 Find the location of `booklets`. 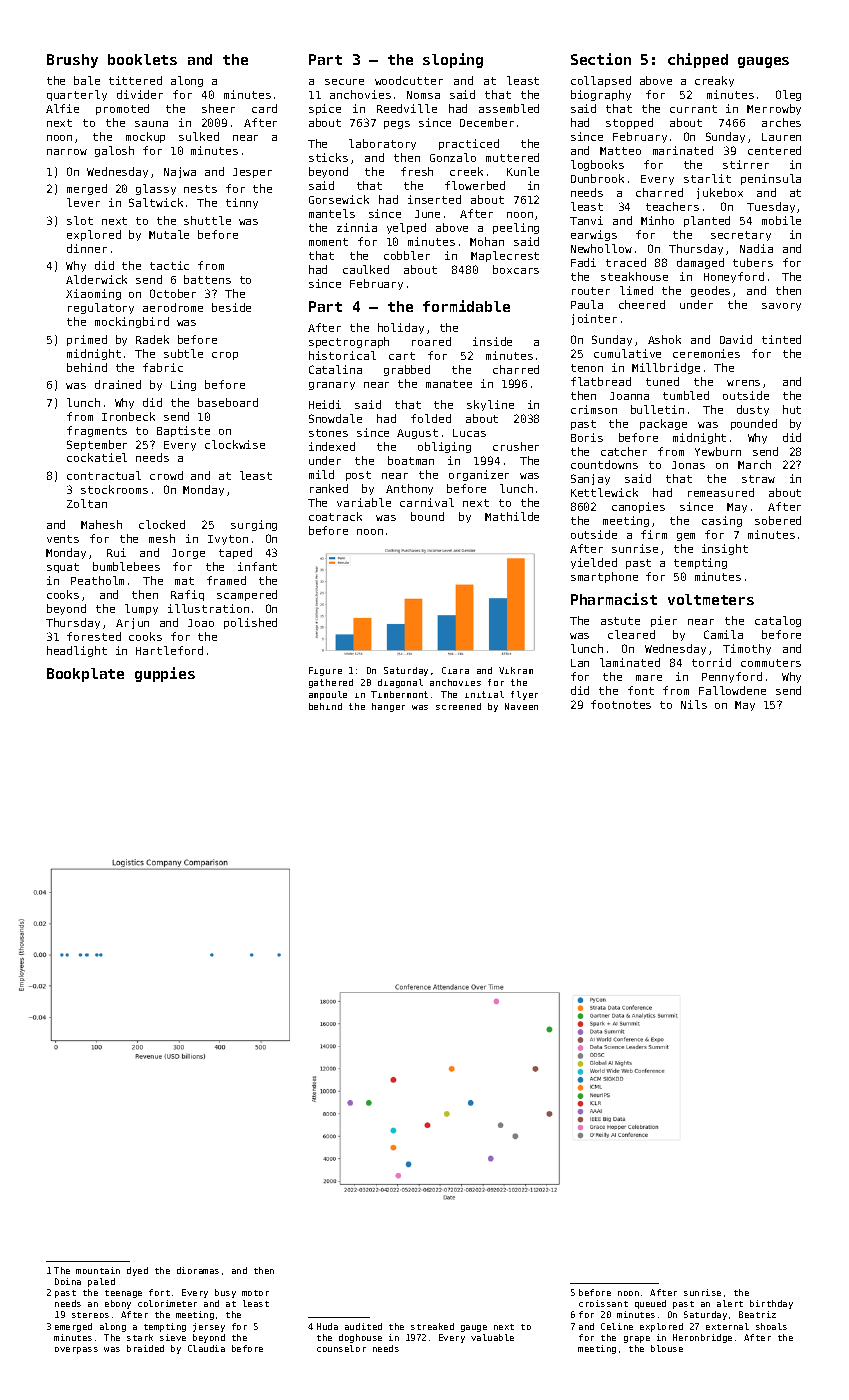

booklets is located at coordinates (142, 59).
